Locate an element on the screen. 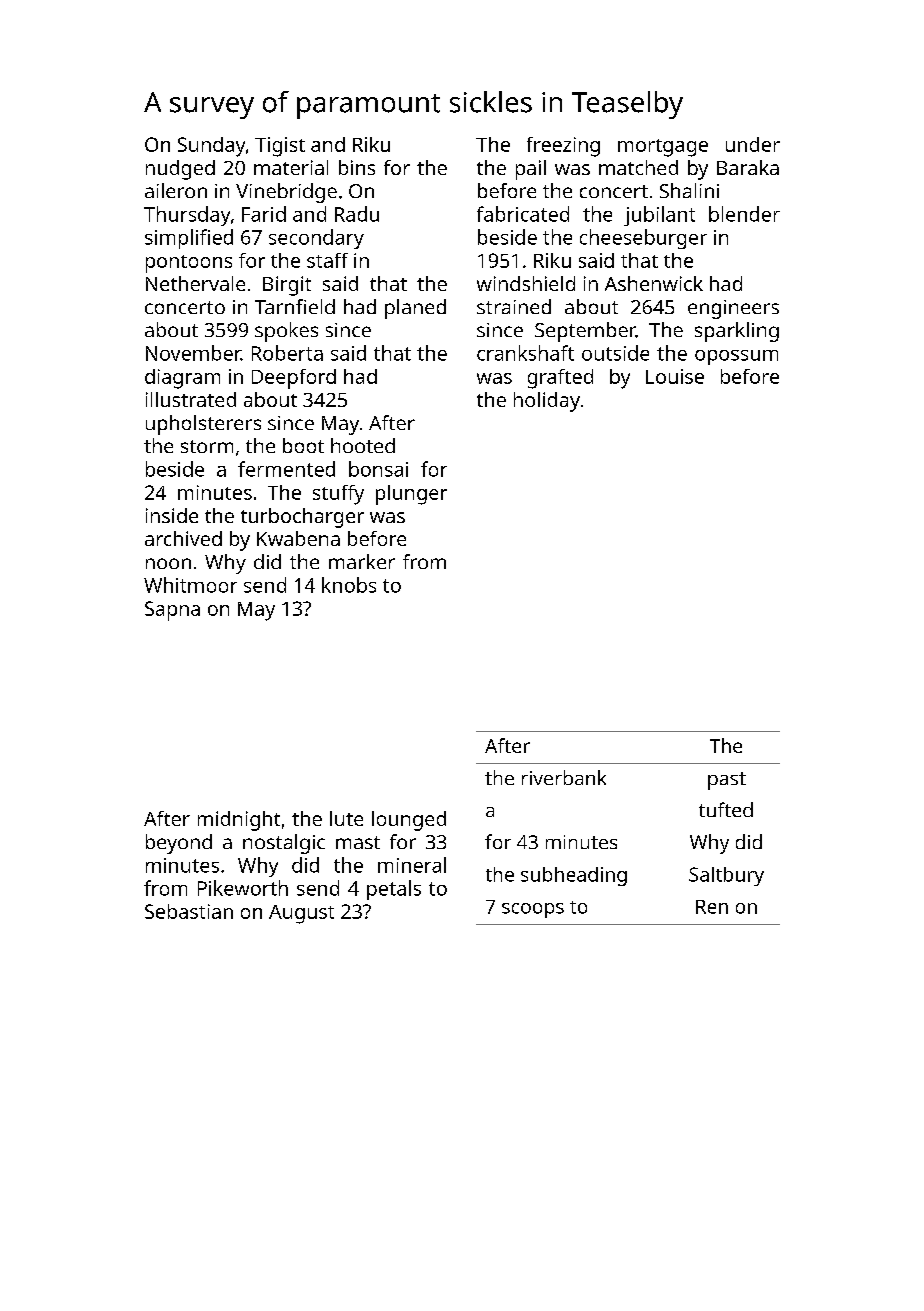  freezing is located at coordinates (563, 147).
